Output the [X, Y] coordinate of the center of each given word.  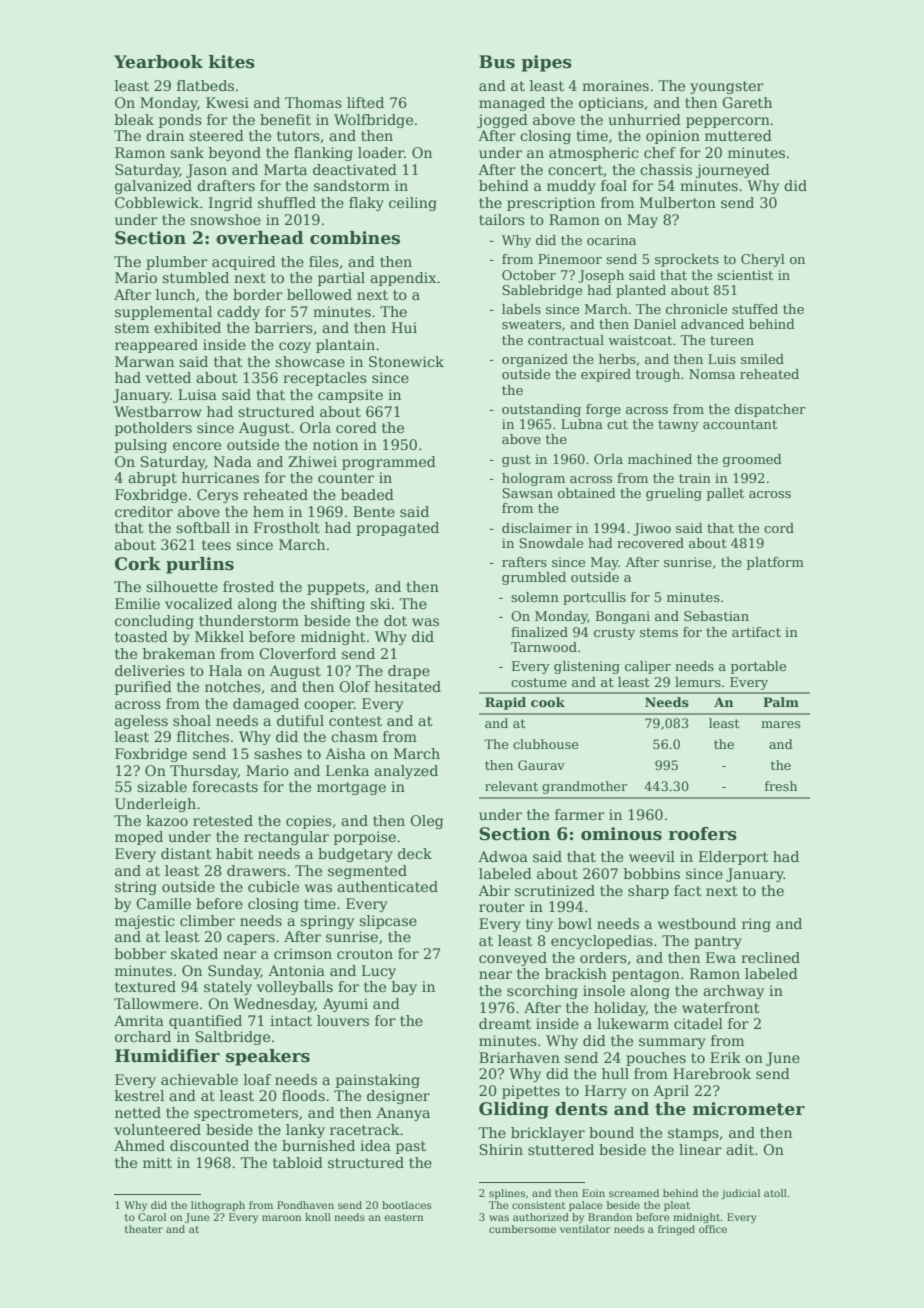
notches [233, 686]
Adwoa [503, 856]
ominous [621, 834]
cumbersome [522, 1229]
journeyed [733, 171]
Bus [497, 62]
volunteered [157, 1129]
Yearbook [158, 62]
